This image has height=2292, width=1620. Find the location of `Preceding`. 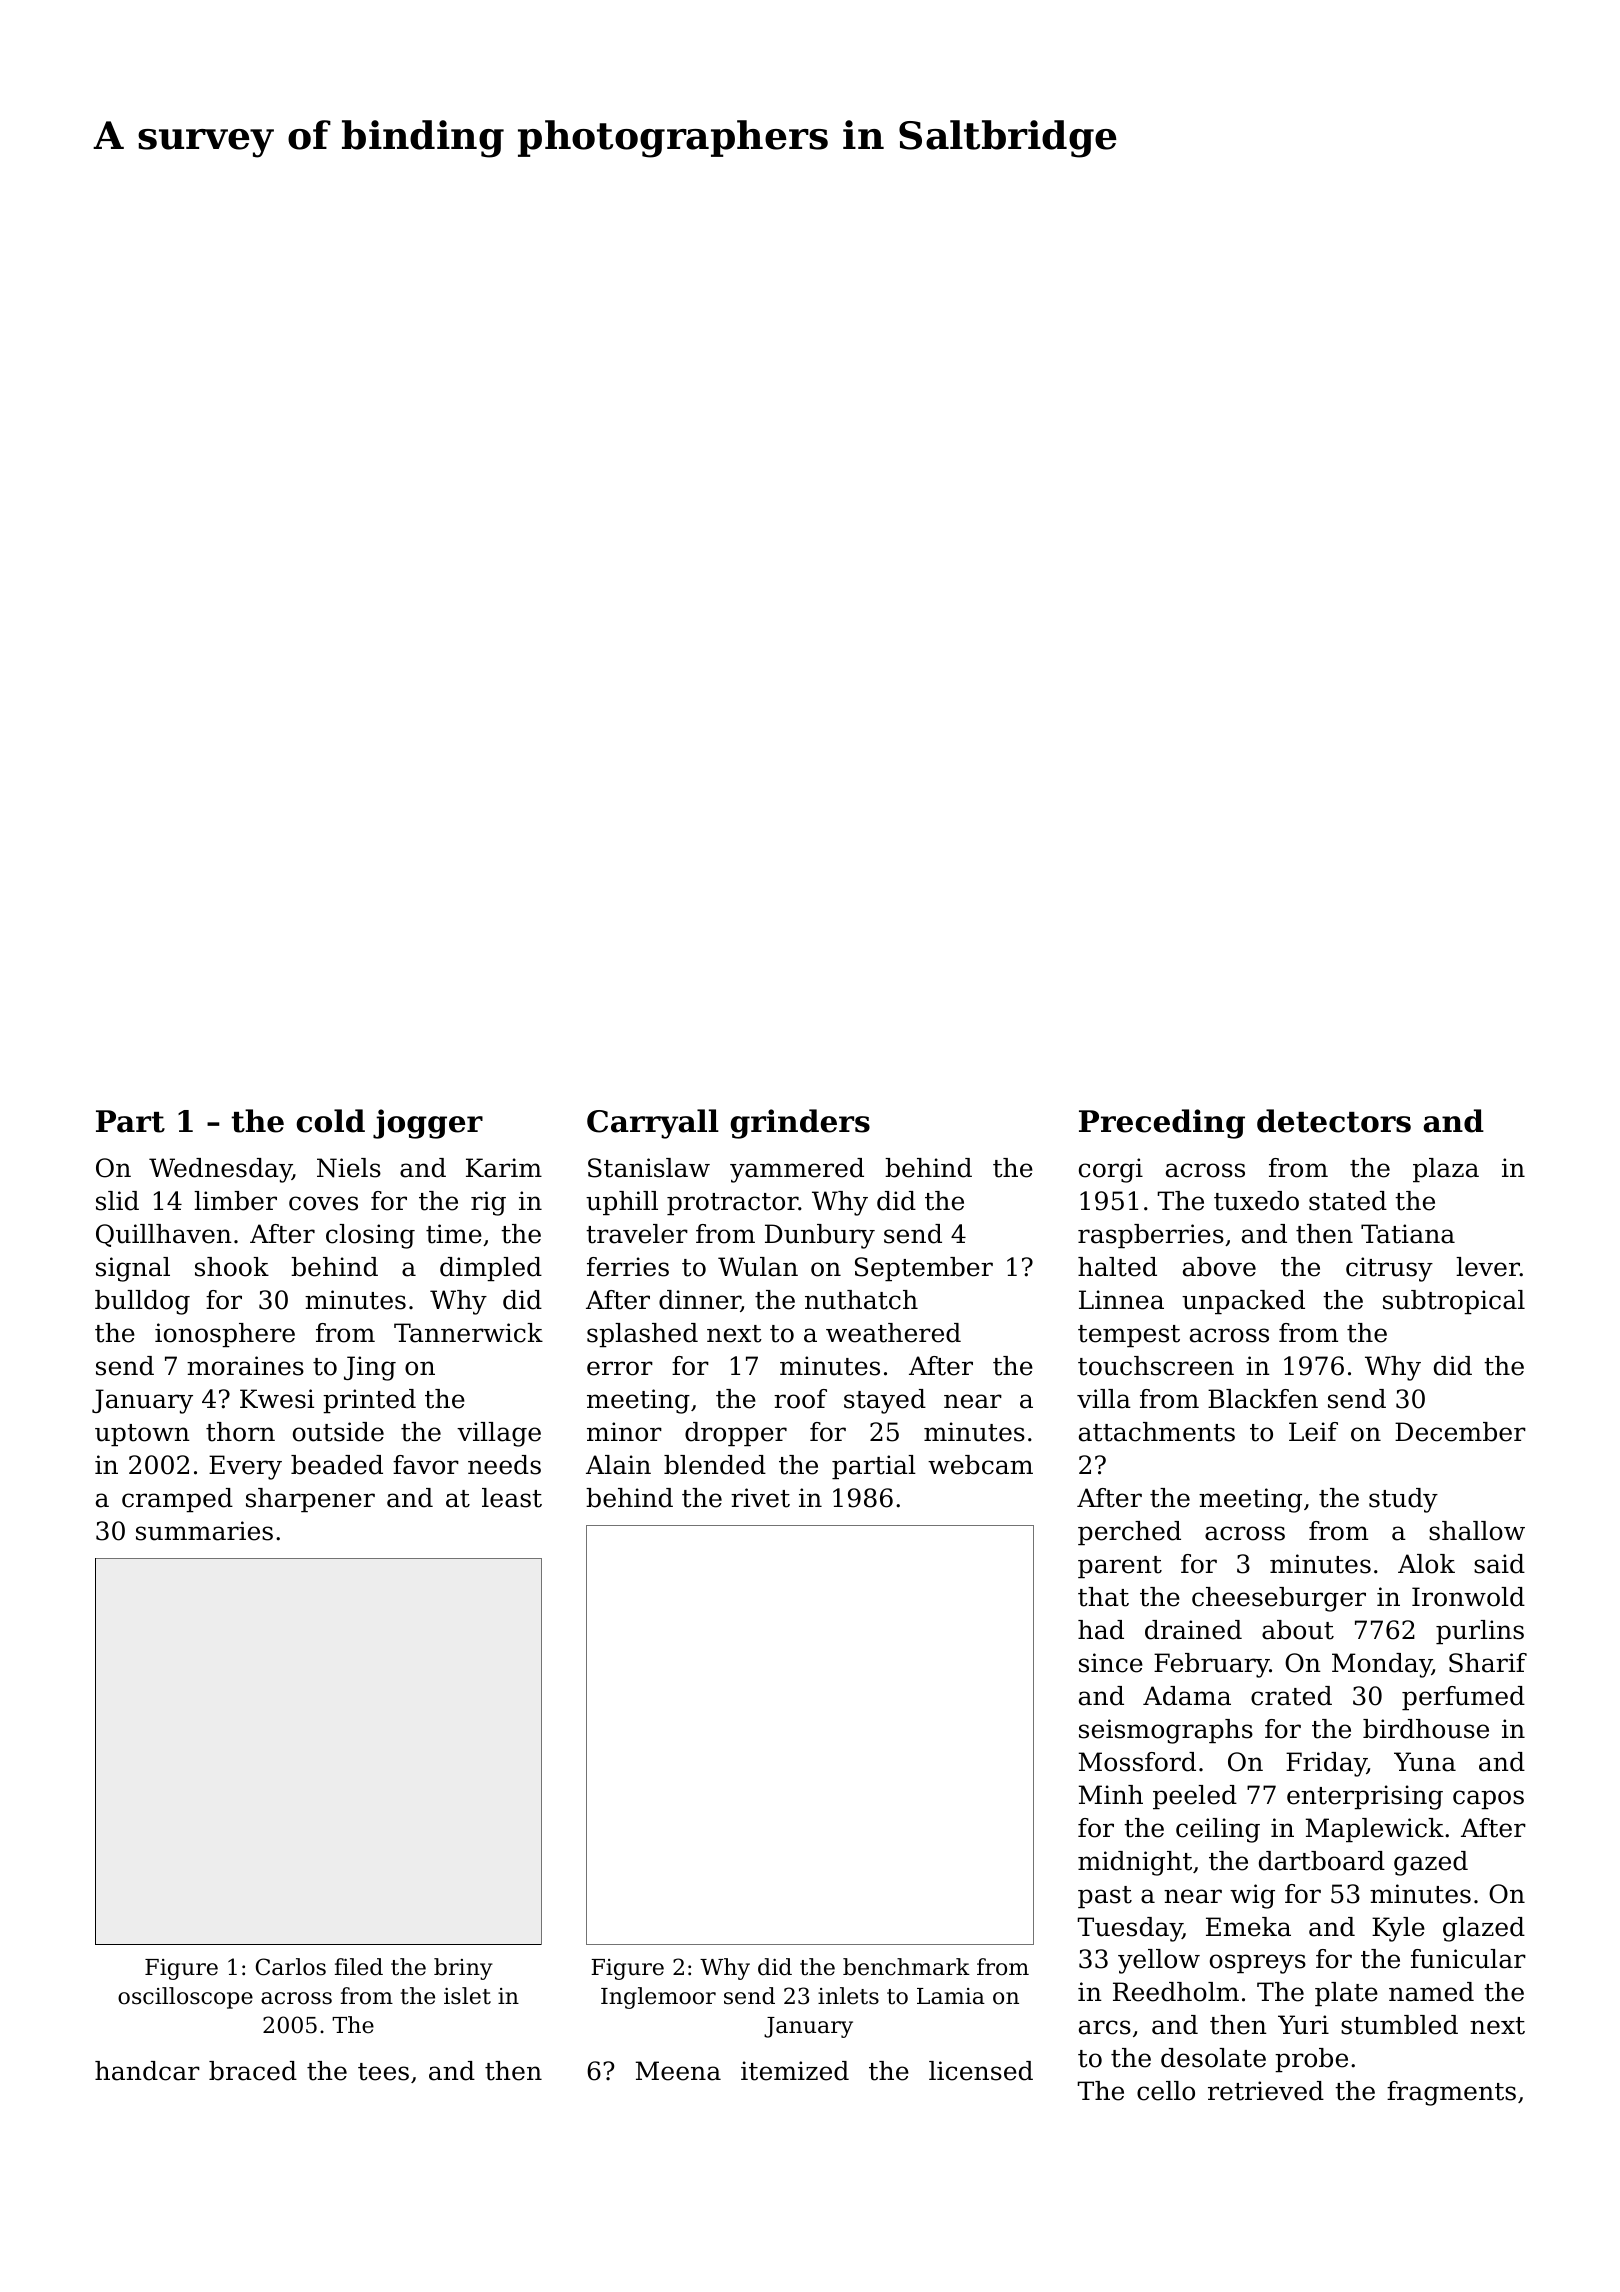

Preceding is located at coordinates (1162, 1124).
